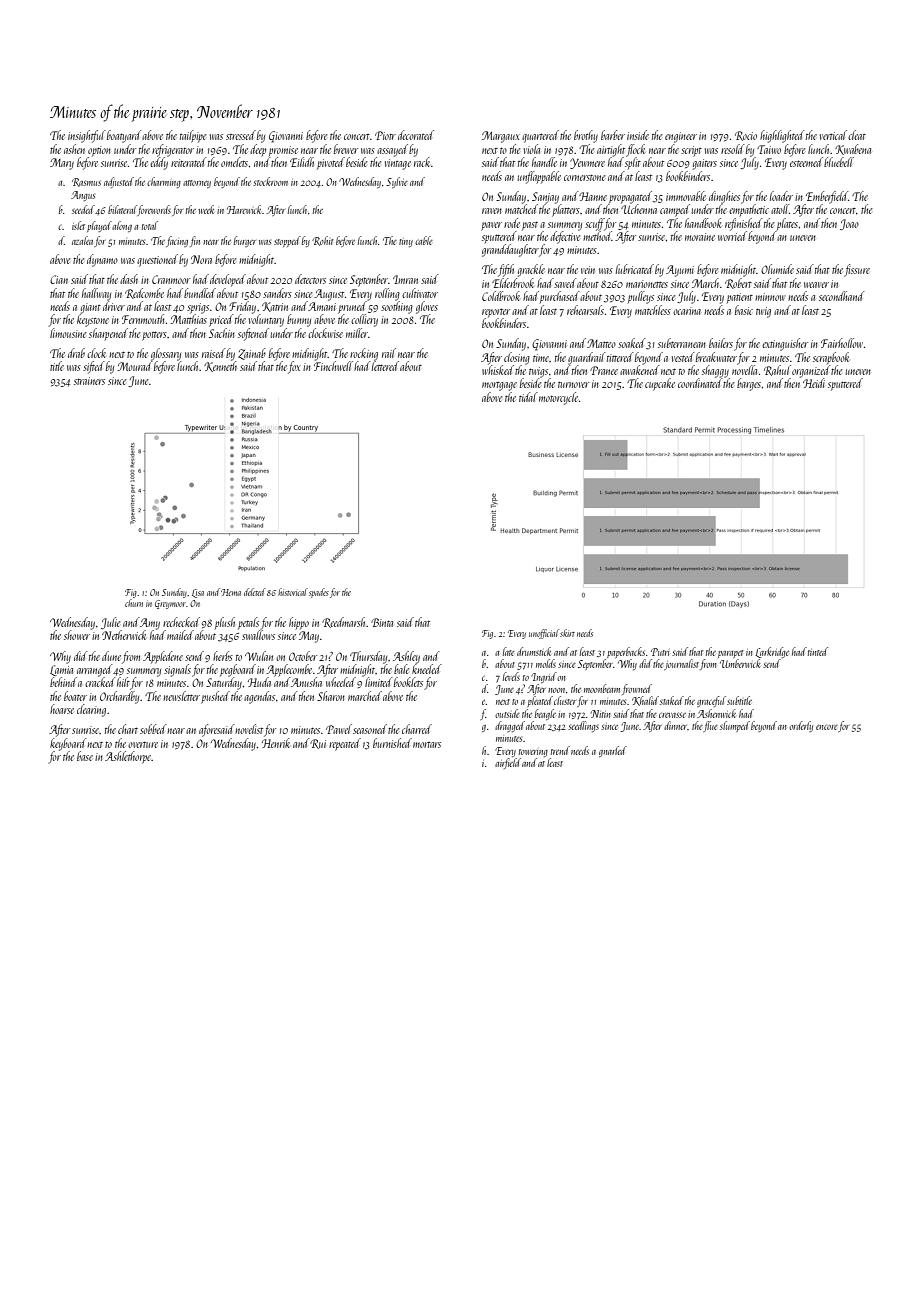  What do you see at coordinates (385, 135) in the screenshot?
I see `Piotr` at bounding box center [385, 135].
